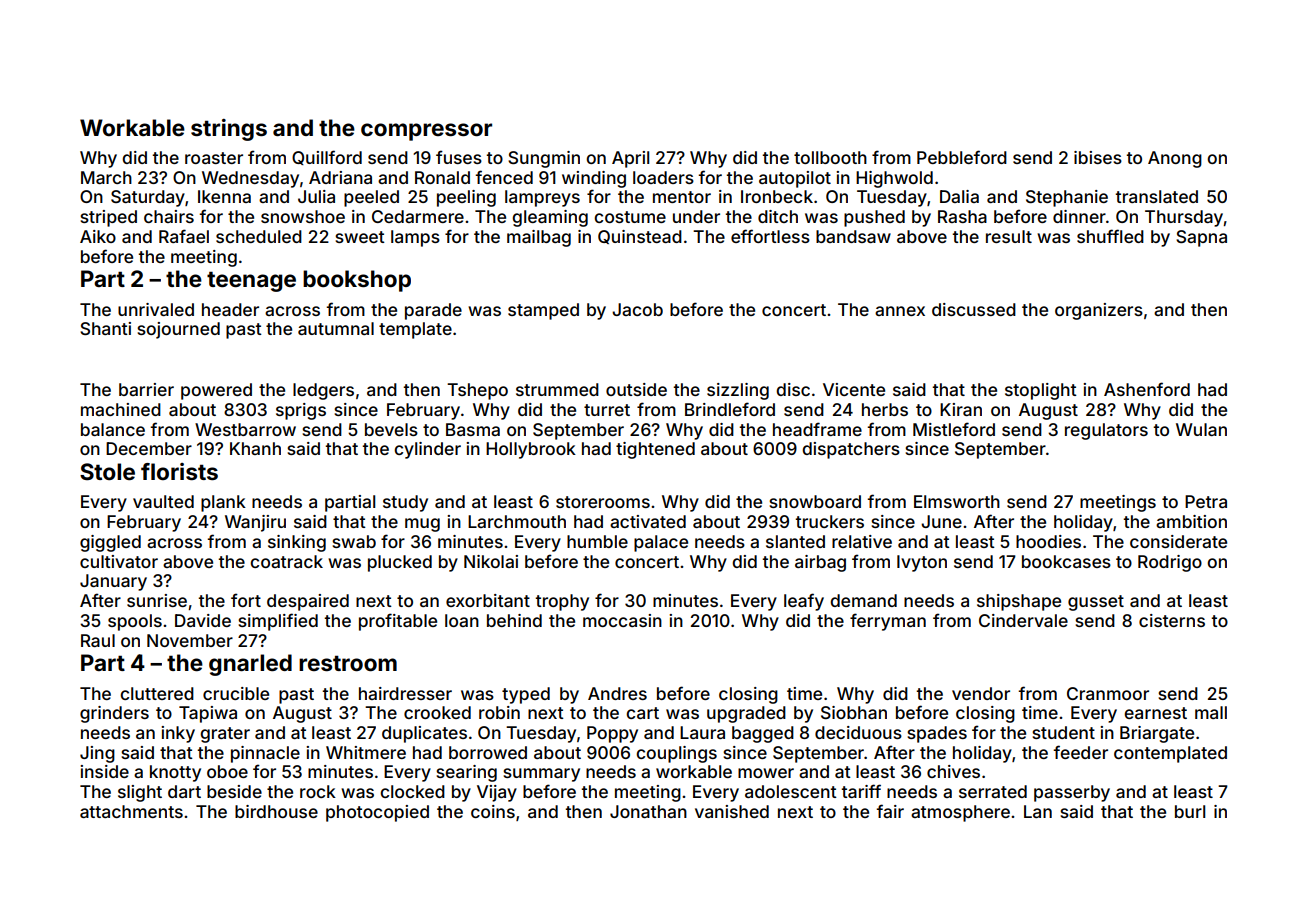 Image resolution: width=1308 pixels, height=924 pixels. What do you see at coordinates (1041, 391) in the image?
I see `stoplight` at bounding box center [1041, 391].
